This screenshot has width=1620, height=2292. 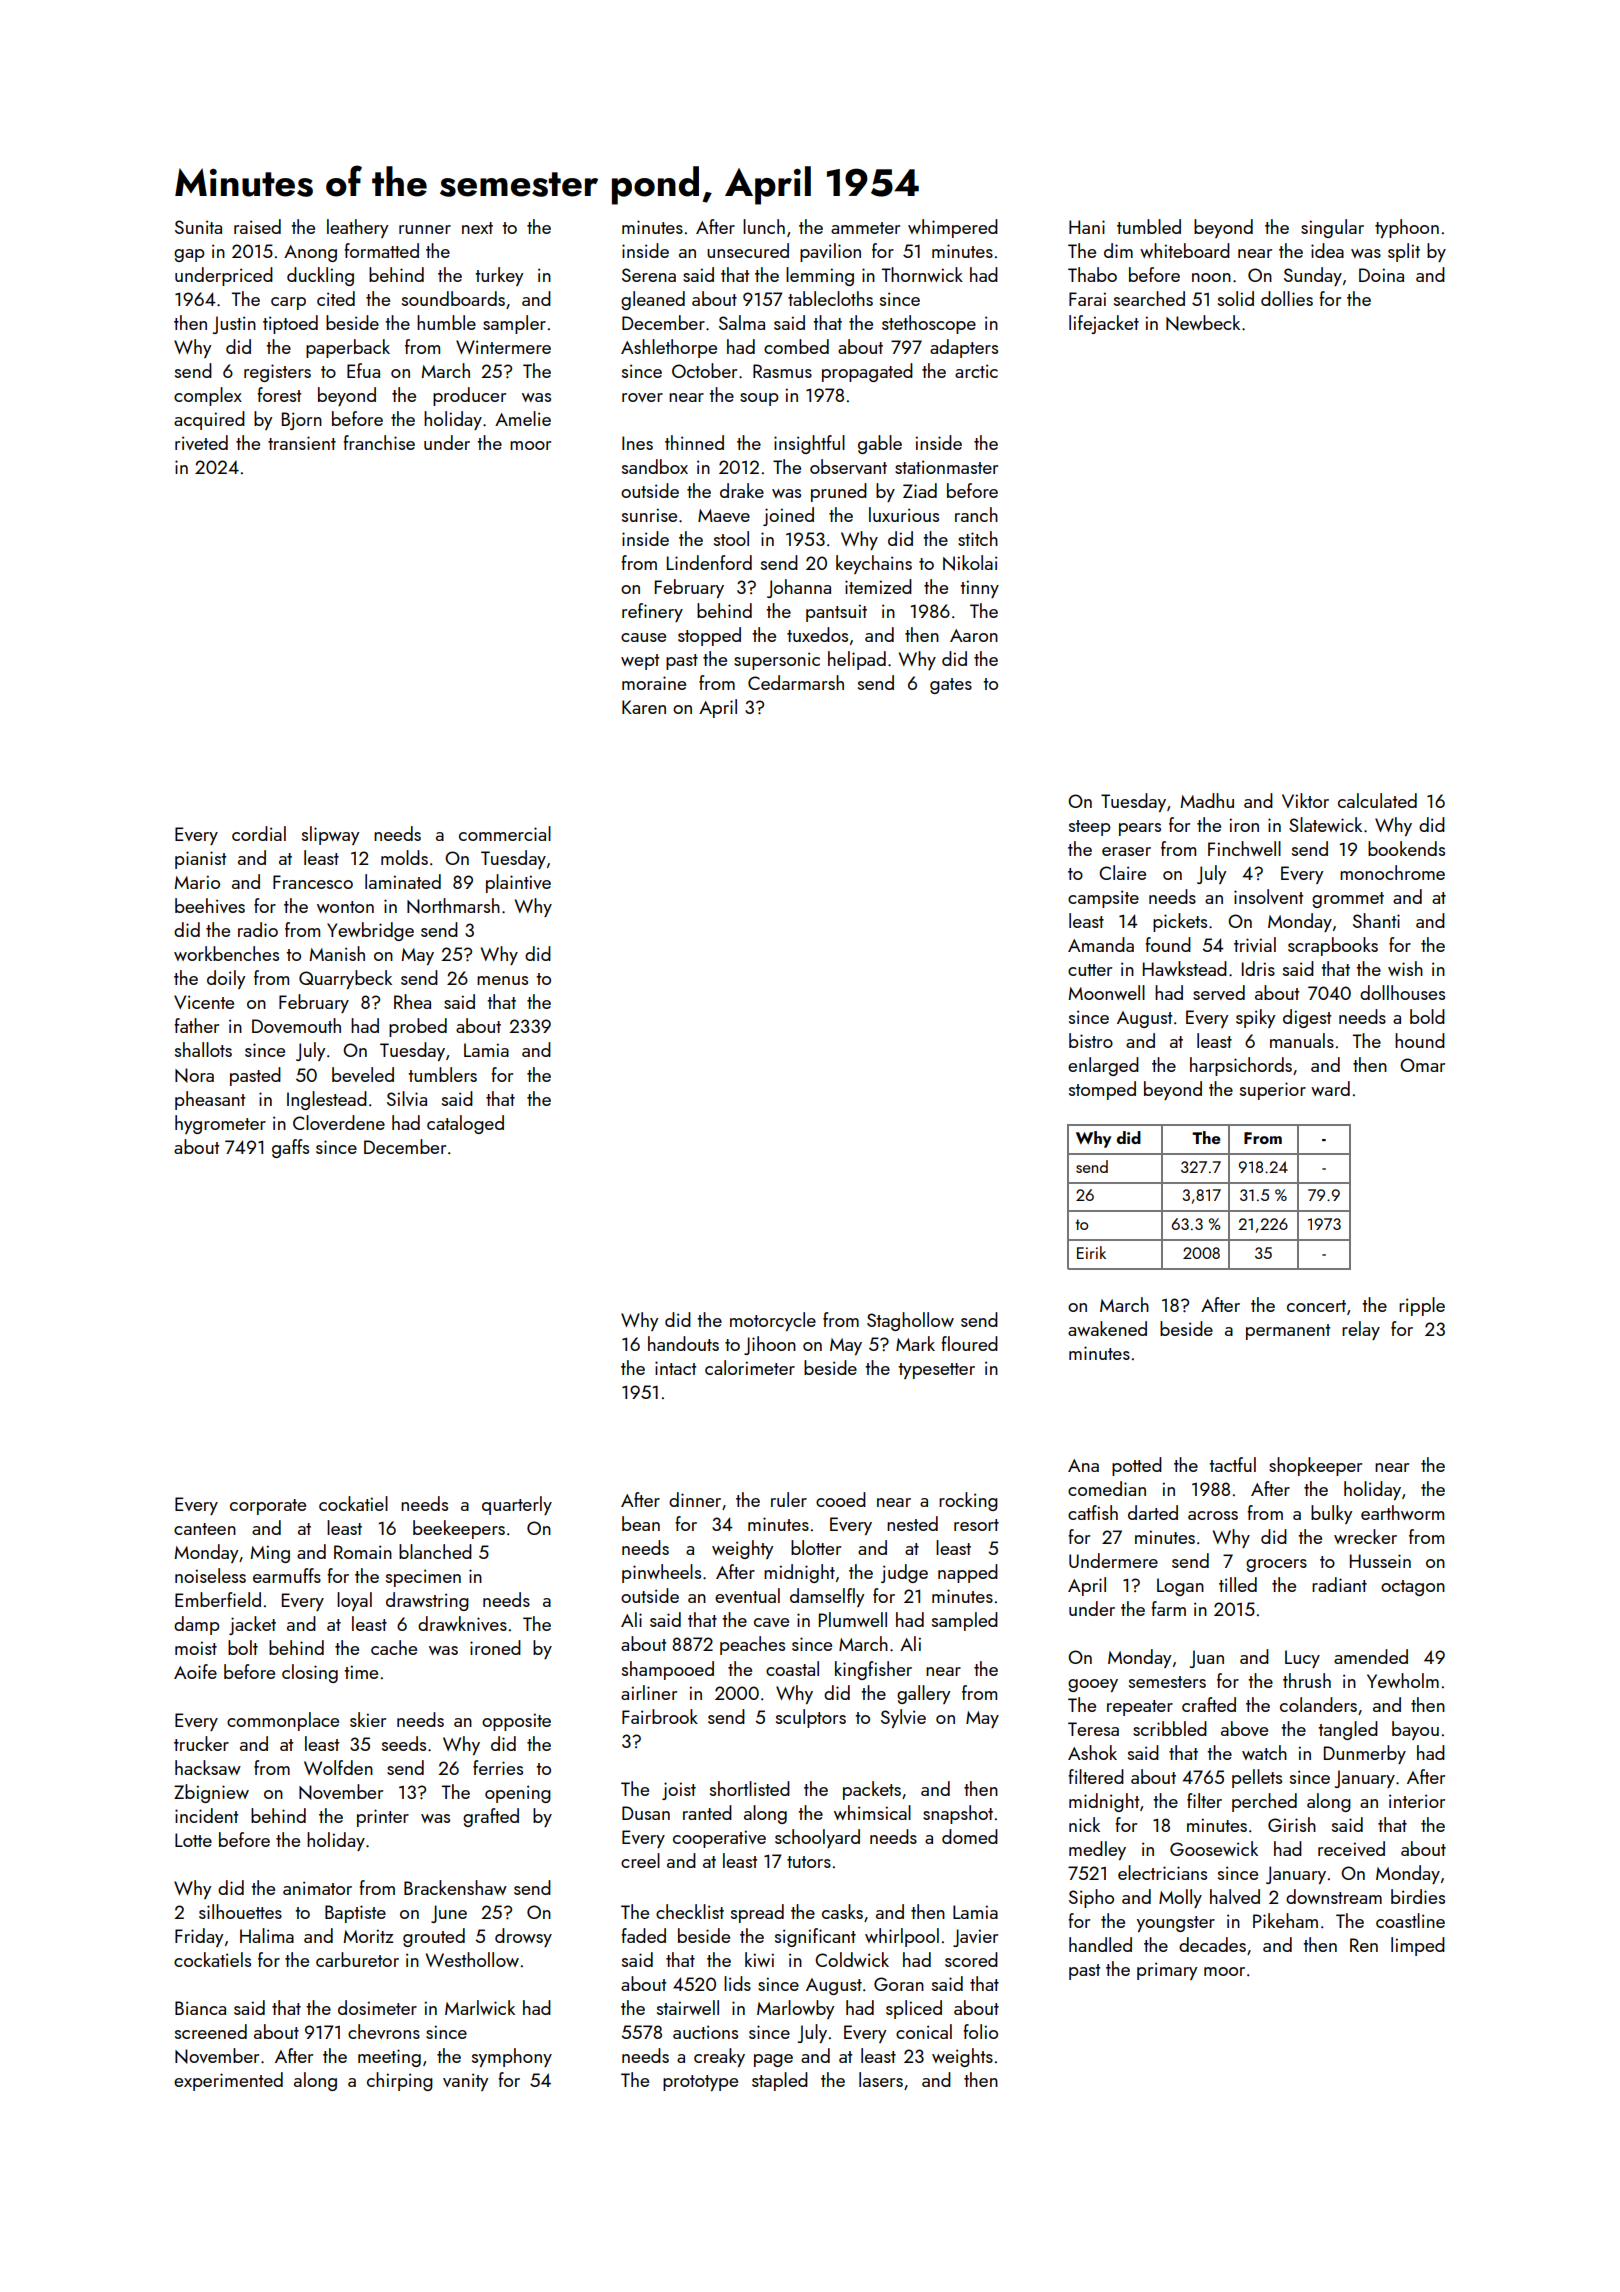 I want to click on whimpered, so click(x=953, y=228).
